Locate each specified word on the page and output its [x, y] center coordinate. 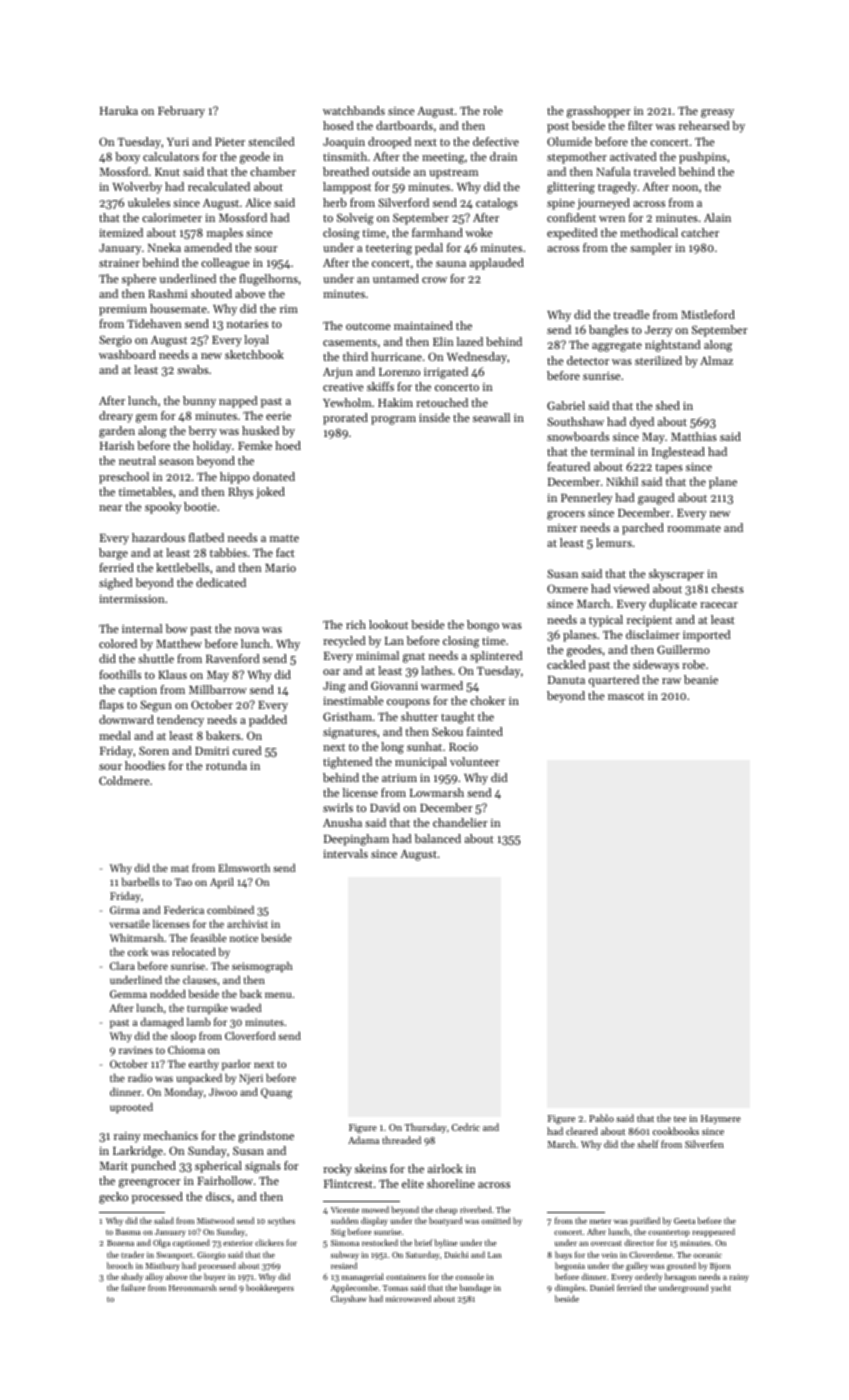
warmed [442, 685]
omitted [496, 1220]
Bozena [120, 1243]
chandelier [460, 822]
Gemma [128, 994]
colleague [225, 264]
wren [612, 219]
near [110, 508]
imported [707, 636]
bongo [483, 626]
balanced [438, 838]
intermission [132, 599]
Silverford [403, 202]
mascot [626, 696]
